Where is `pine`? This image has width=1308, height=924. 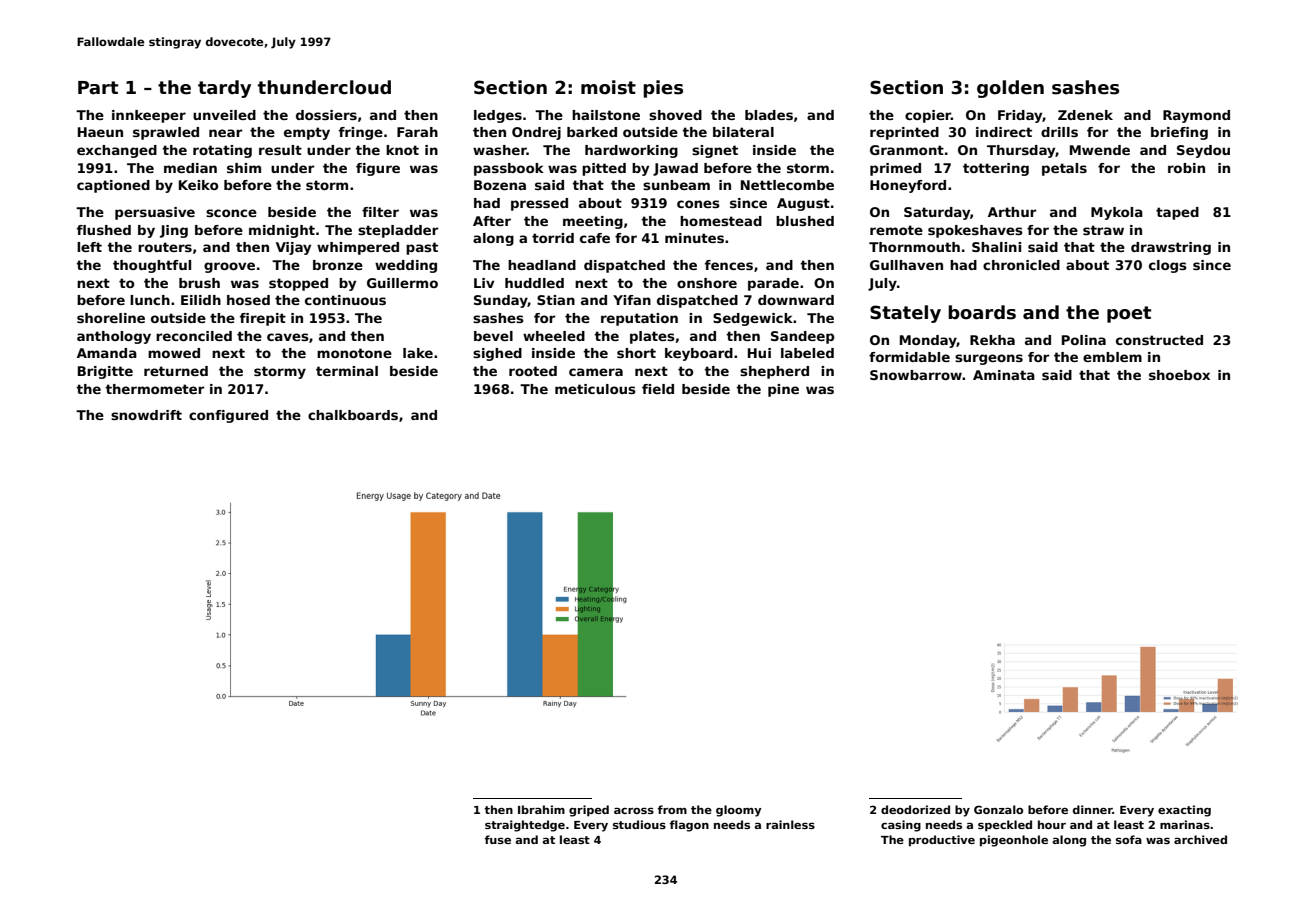
pine is located at coordinates (783, 390).
